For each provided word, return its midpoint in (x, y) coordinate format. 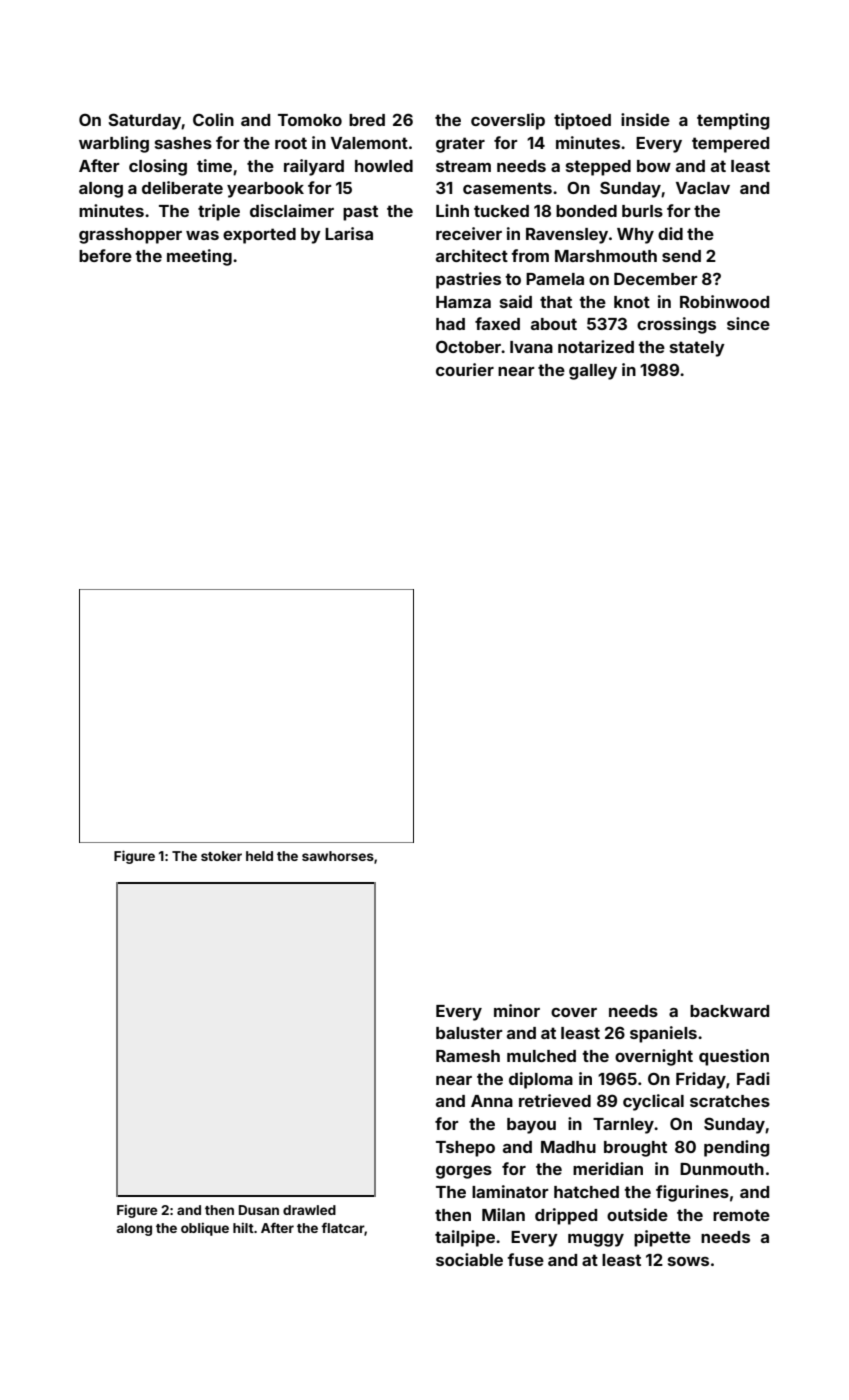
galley (593, 372)
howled (384, 166)
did (670, 233)
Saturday (145, 121)
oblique (205, 1229)
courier (465, 369)
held (259, 856)
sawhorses (338, 856)
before (105, 255)
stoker (221, 856)
